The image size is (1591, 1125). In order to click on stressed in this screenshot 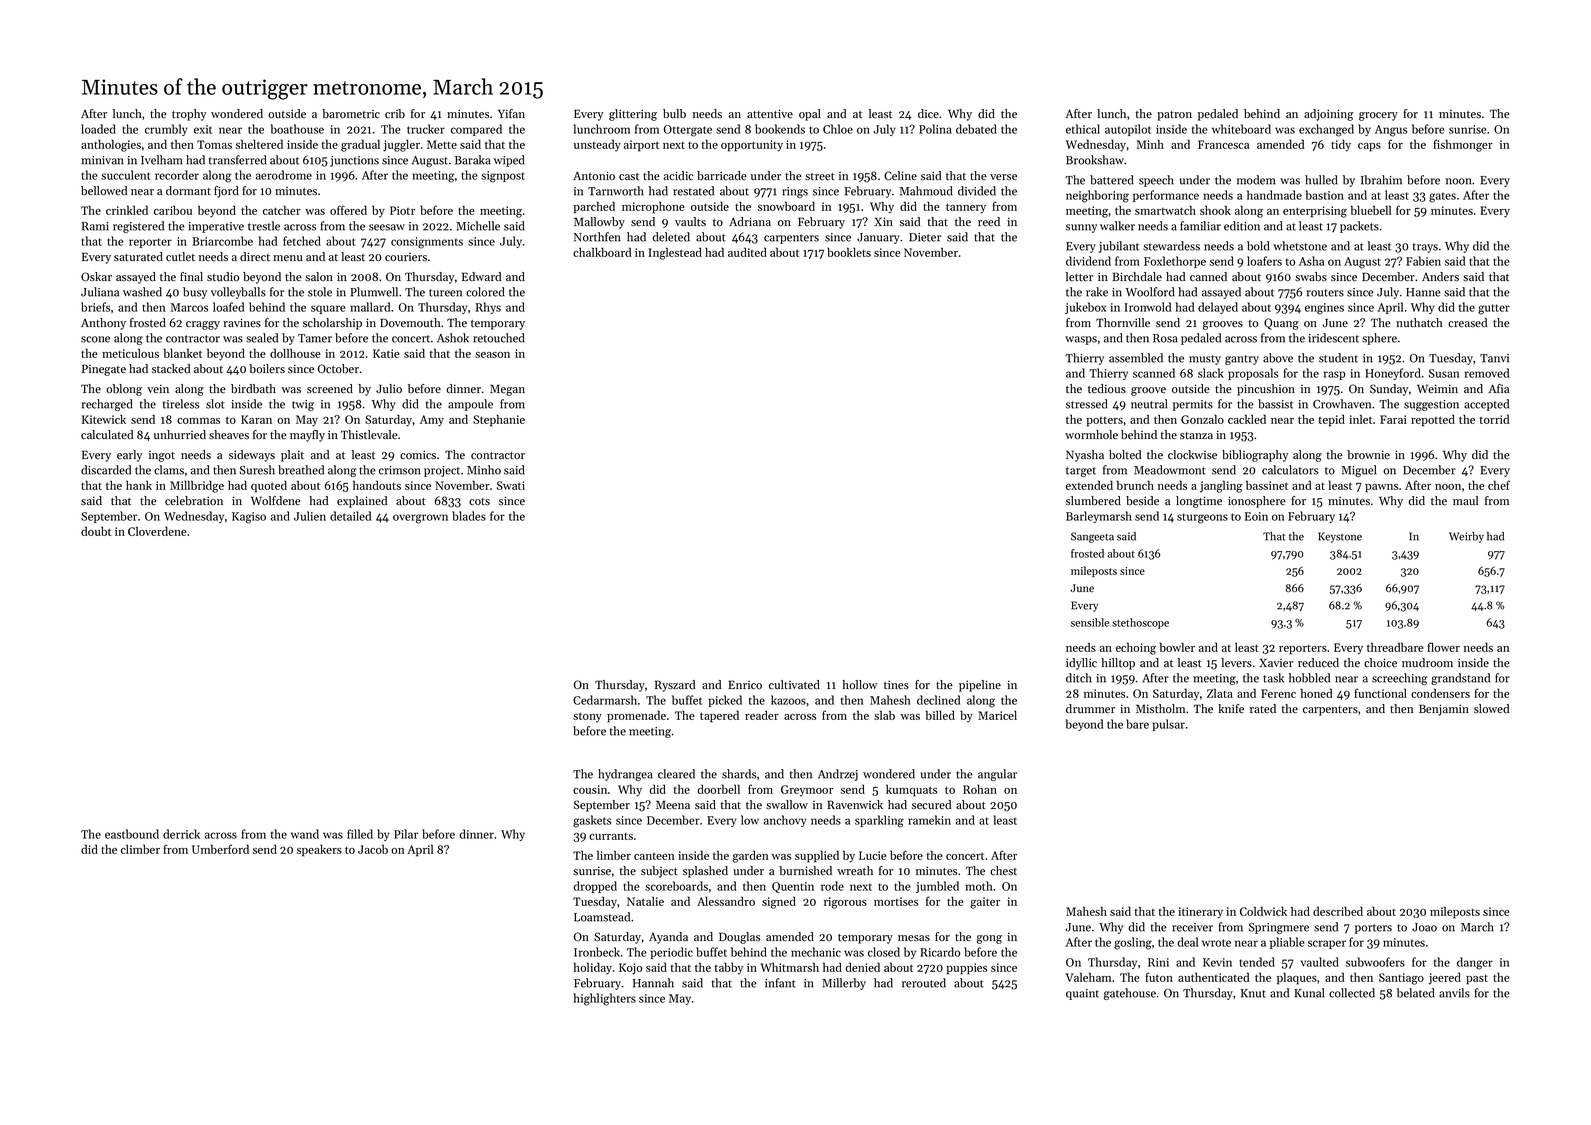, I will do `click(1087, 404)`.
